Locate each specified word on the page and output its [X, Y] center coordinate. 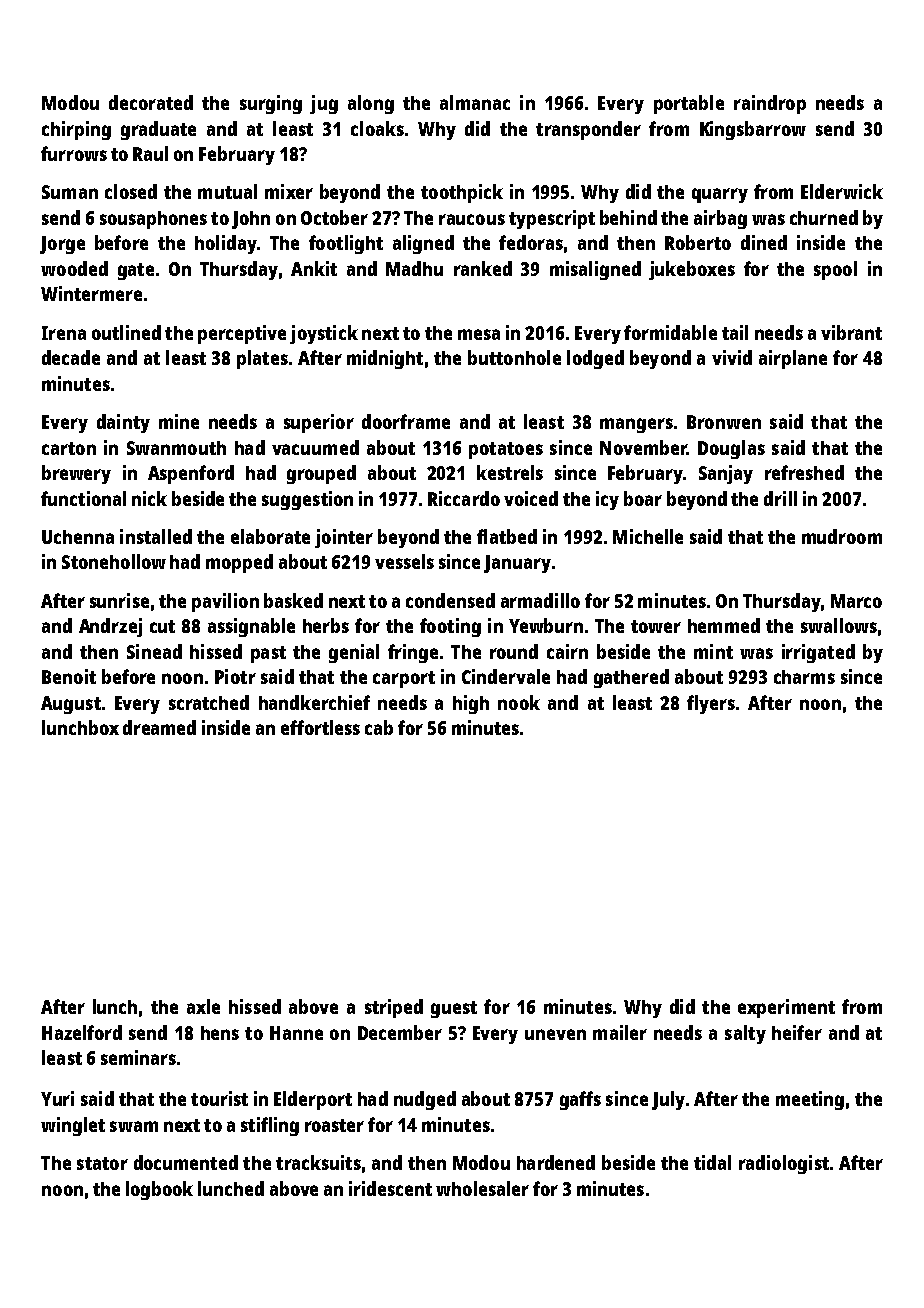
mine [179, 421]
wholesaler [482, 1188]
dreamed [159, 727]
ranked [483, 268]
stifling [270, 1126]
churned [824, 217]
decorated [151, 102]
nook [519, 702]
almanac [475, 102]
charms [804, 677]
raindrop [770, 104]
